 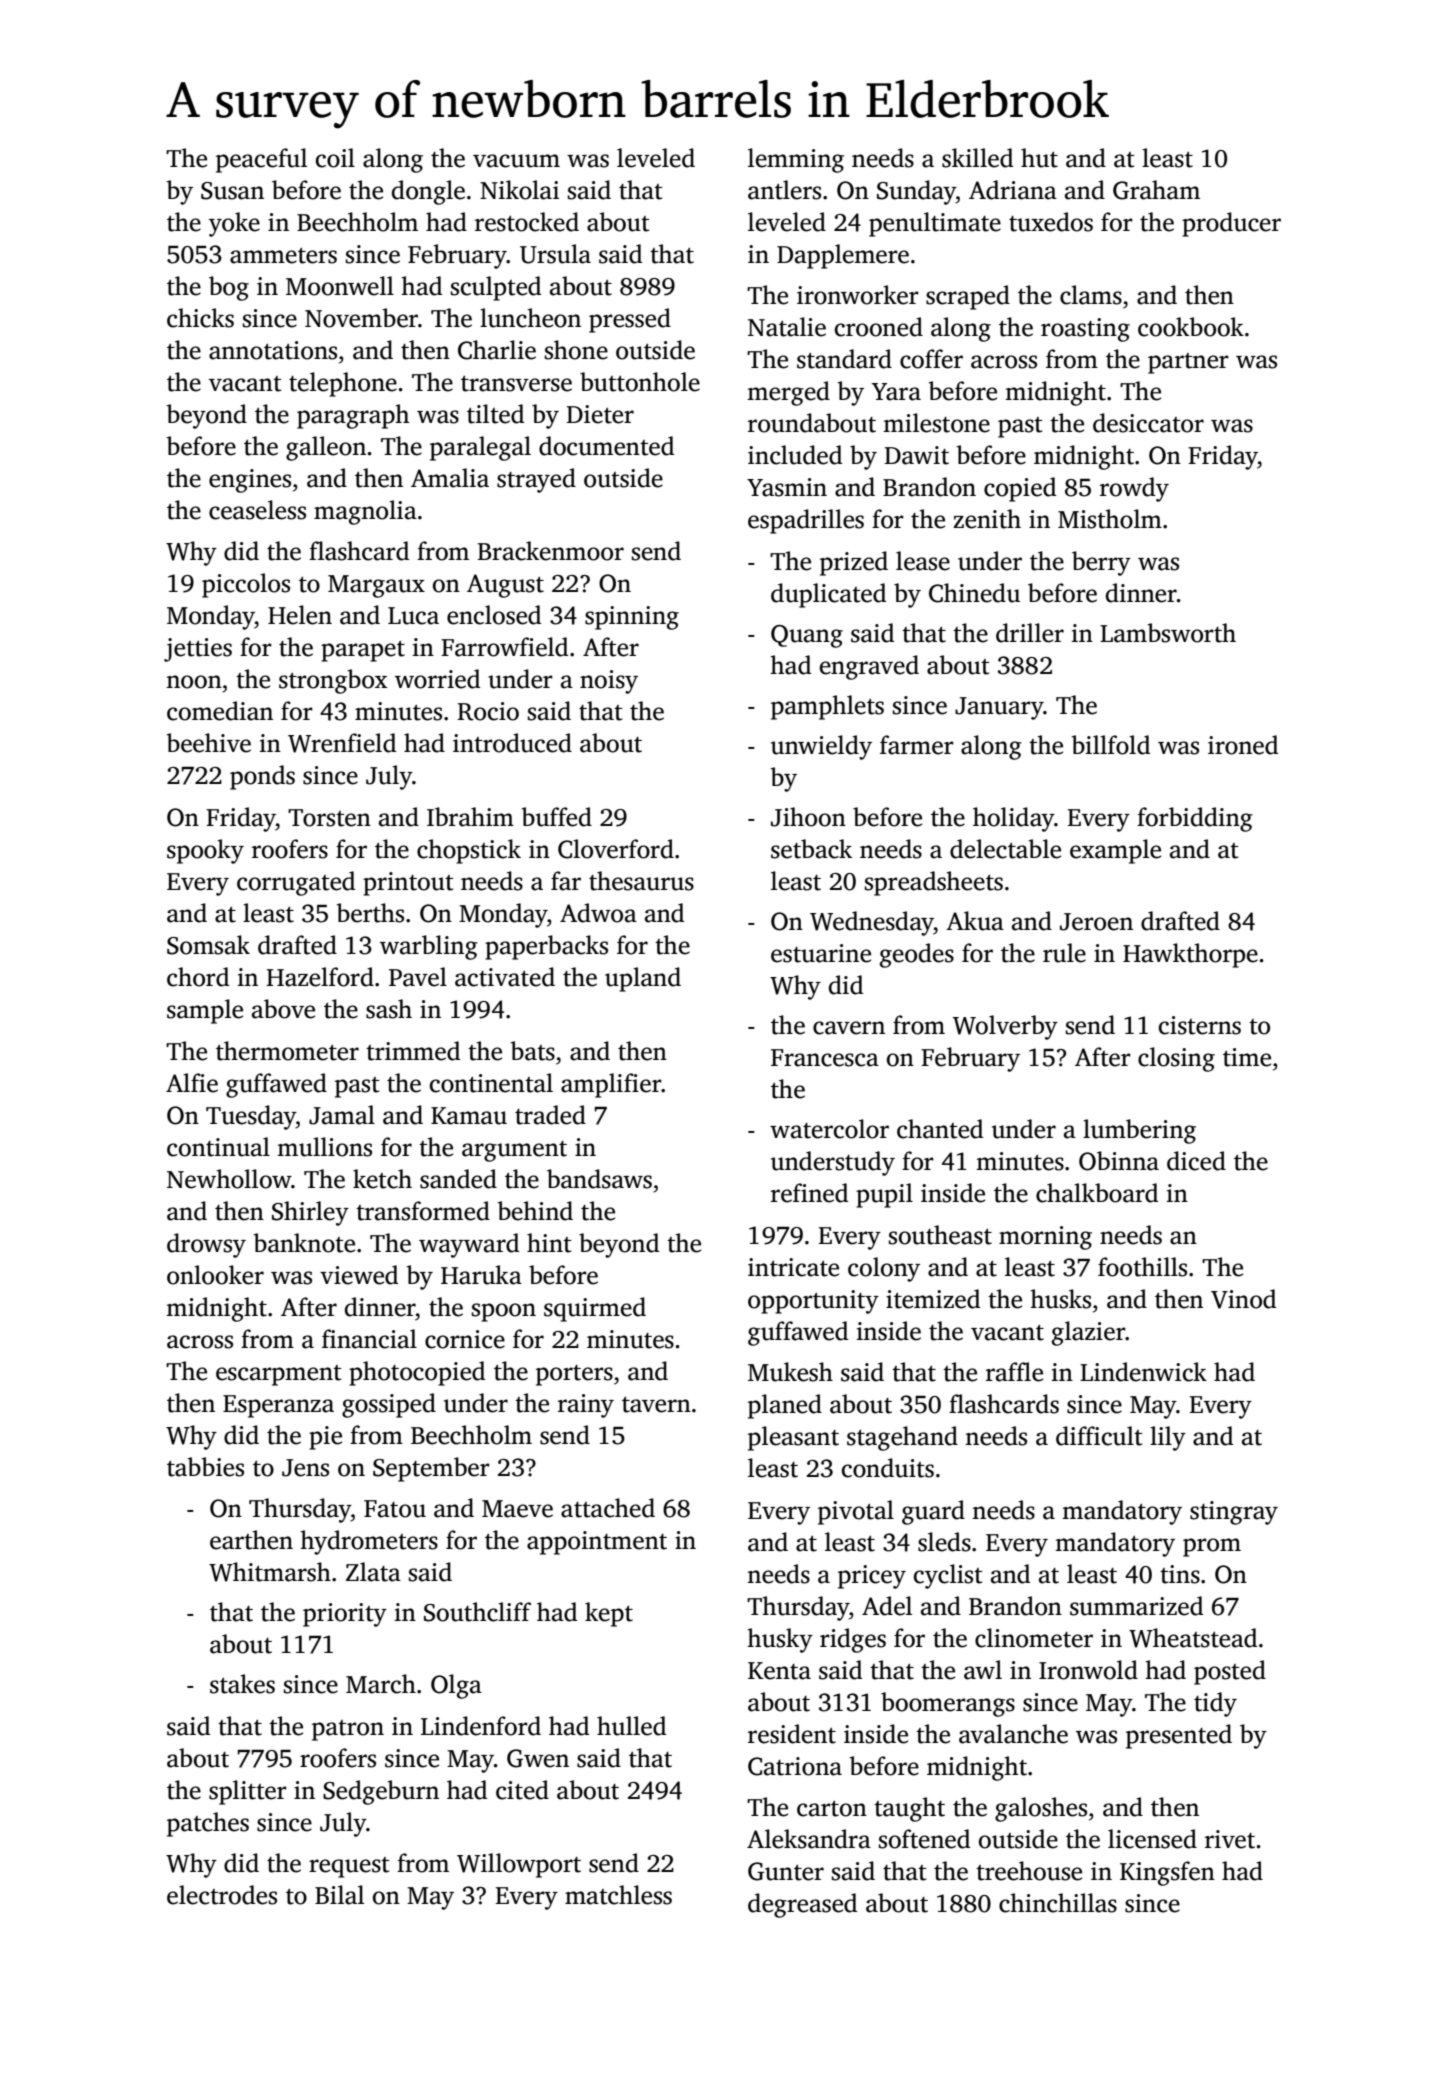 What do you see at coordinates (793, 1267) in the image?
I see `intricate` at bounding box center [793, 1267].
